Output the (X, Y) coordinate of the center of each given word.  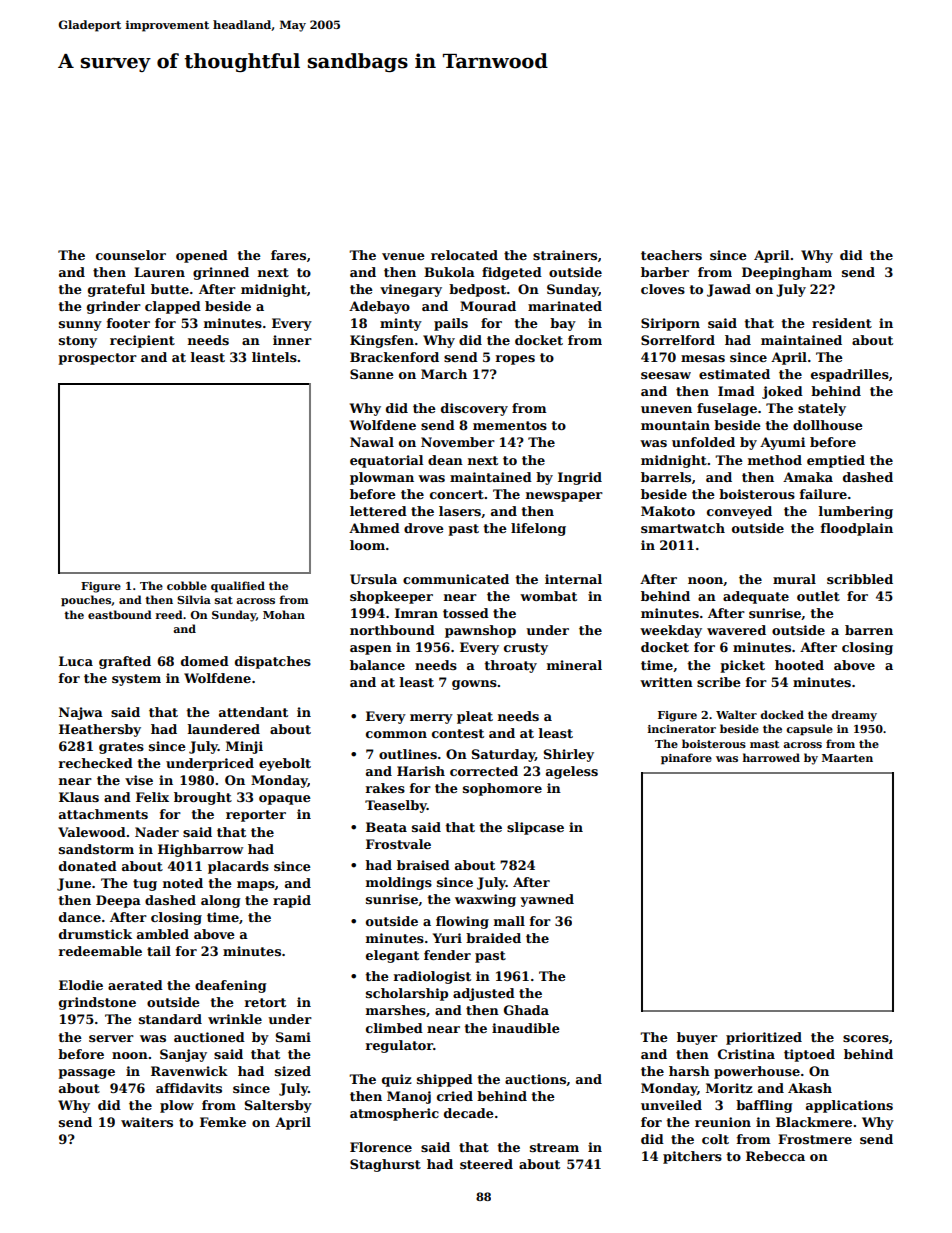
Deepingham (787, 273)
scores (866, 1038)
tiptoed (809, 1055)
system (136, 680)
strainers (565, 255)
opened (202, 256)
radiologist (432, 977)
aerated (135, 985)
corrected (484, 771)
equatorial (386, 461)
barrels (666, 477)
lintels (274, 357)
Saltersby (278, 1106)
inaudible (526, 1028)
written (666, 682)
